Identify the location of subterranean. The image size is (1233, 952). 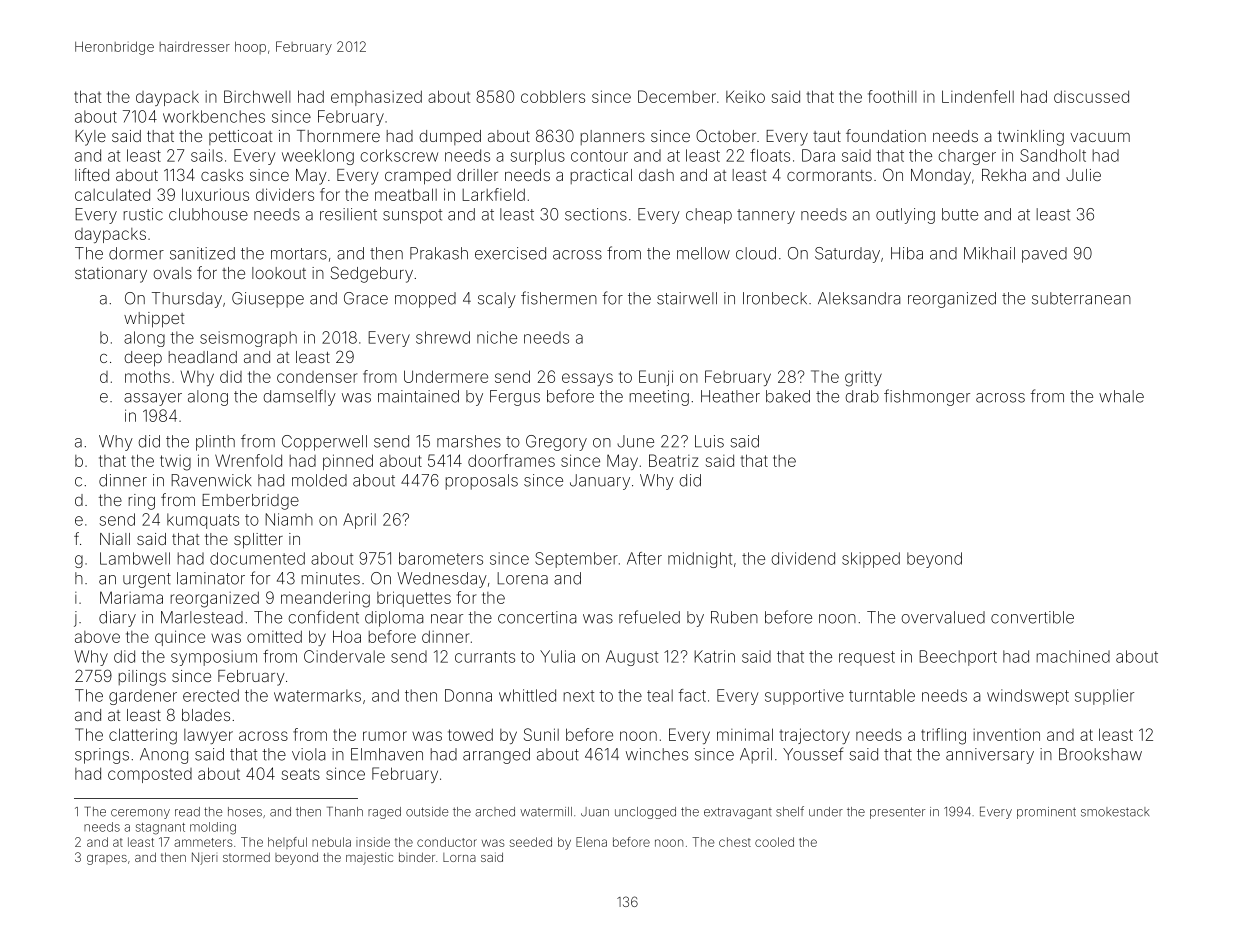
(1081, 298).
